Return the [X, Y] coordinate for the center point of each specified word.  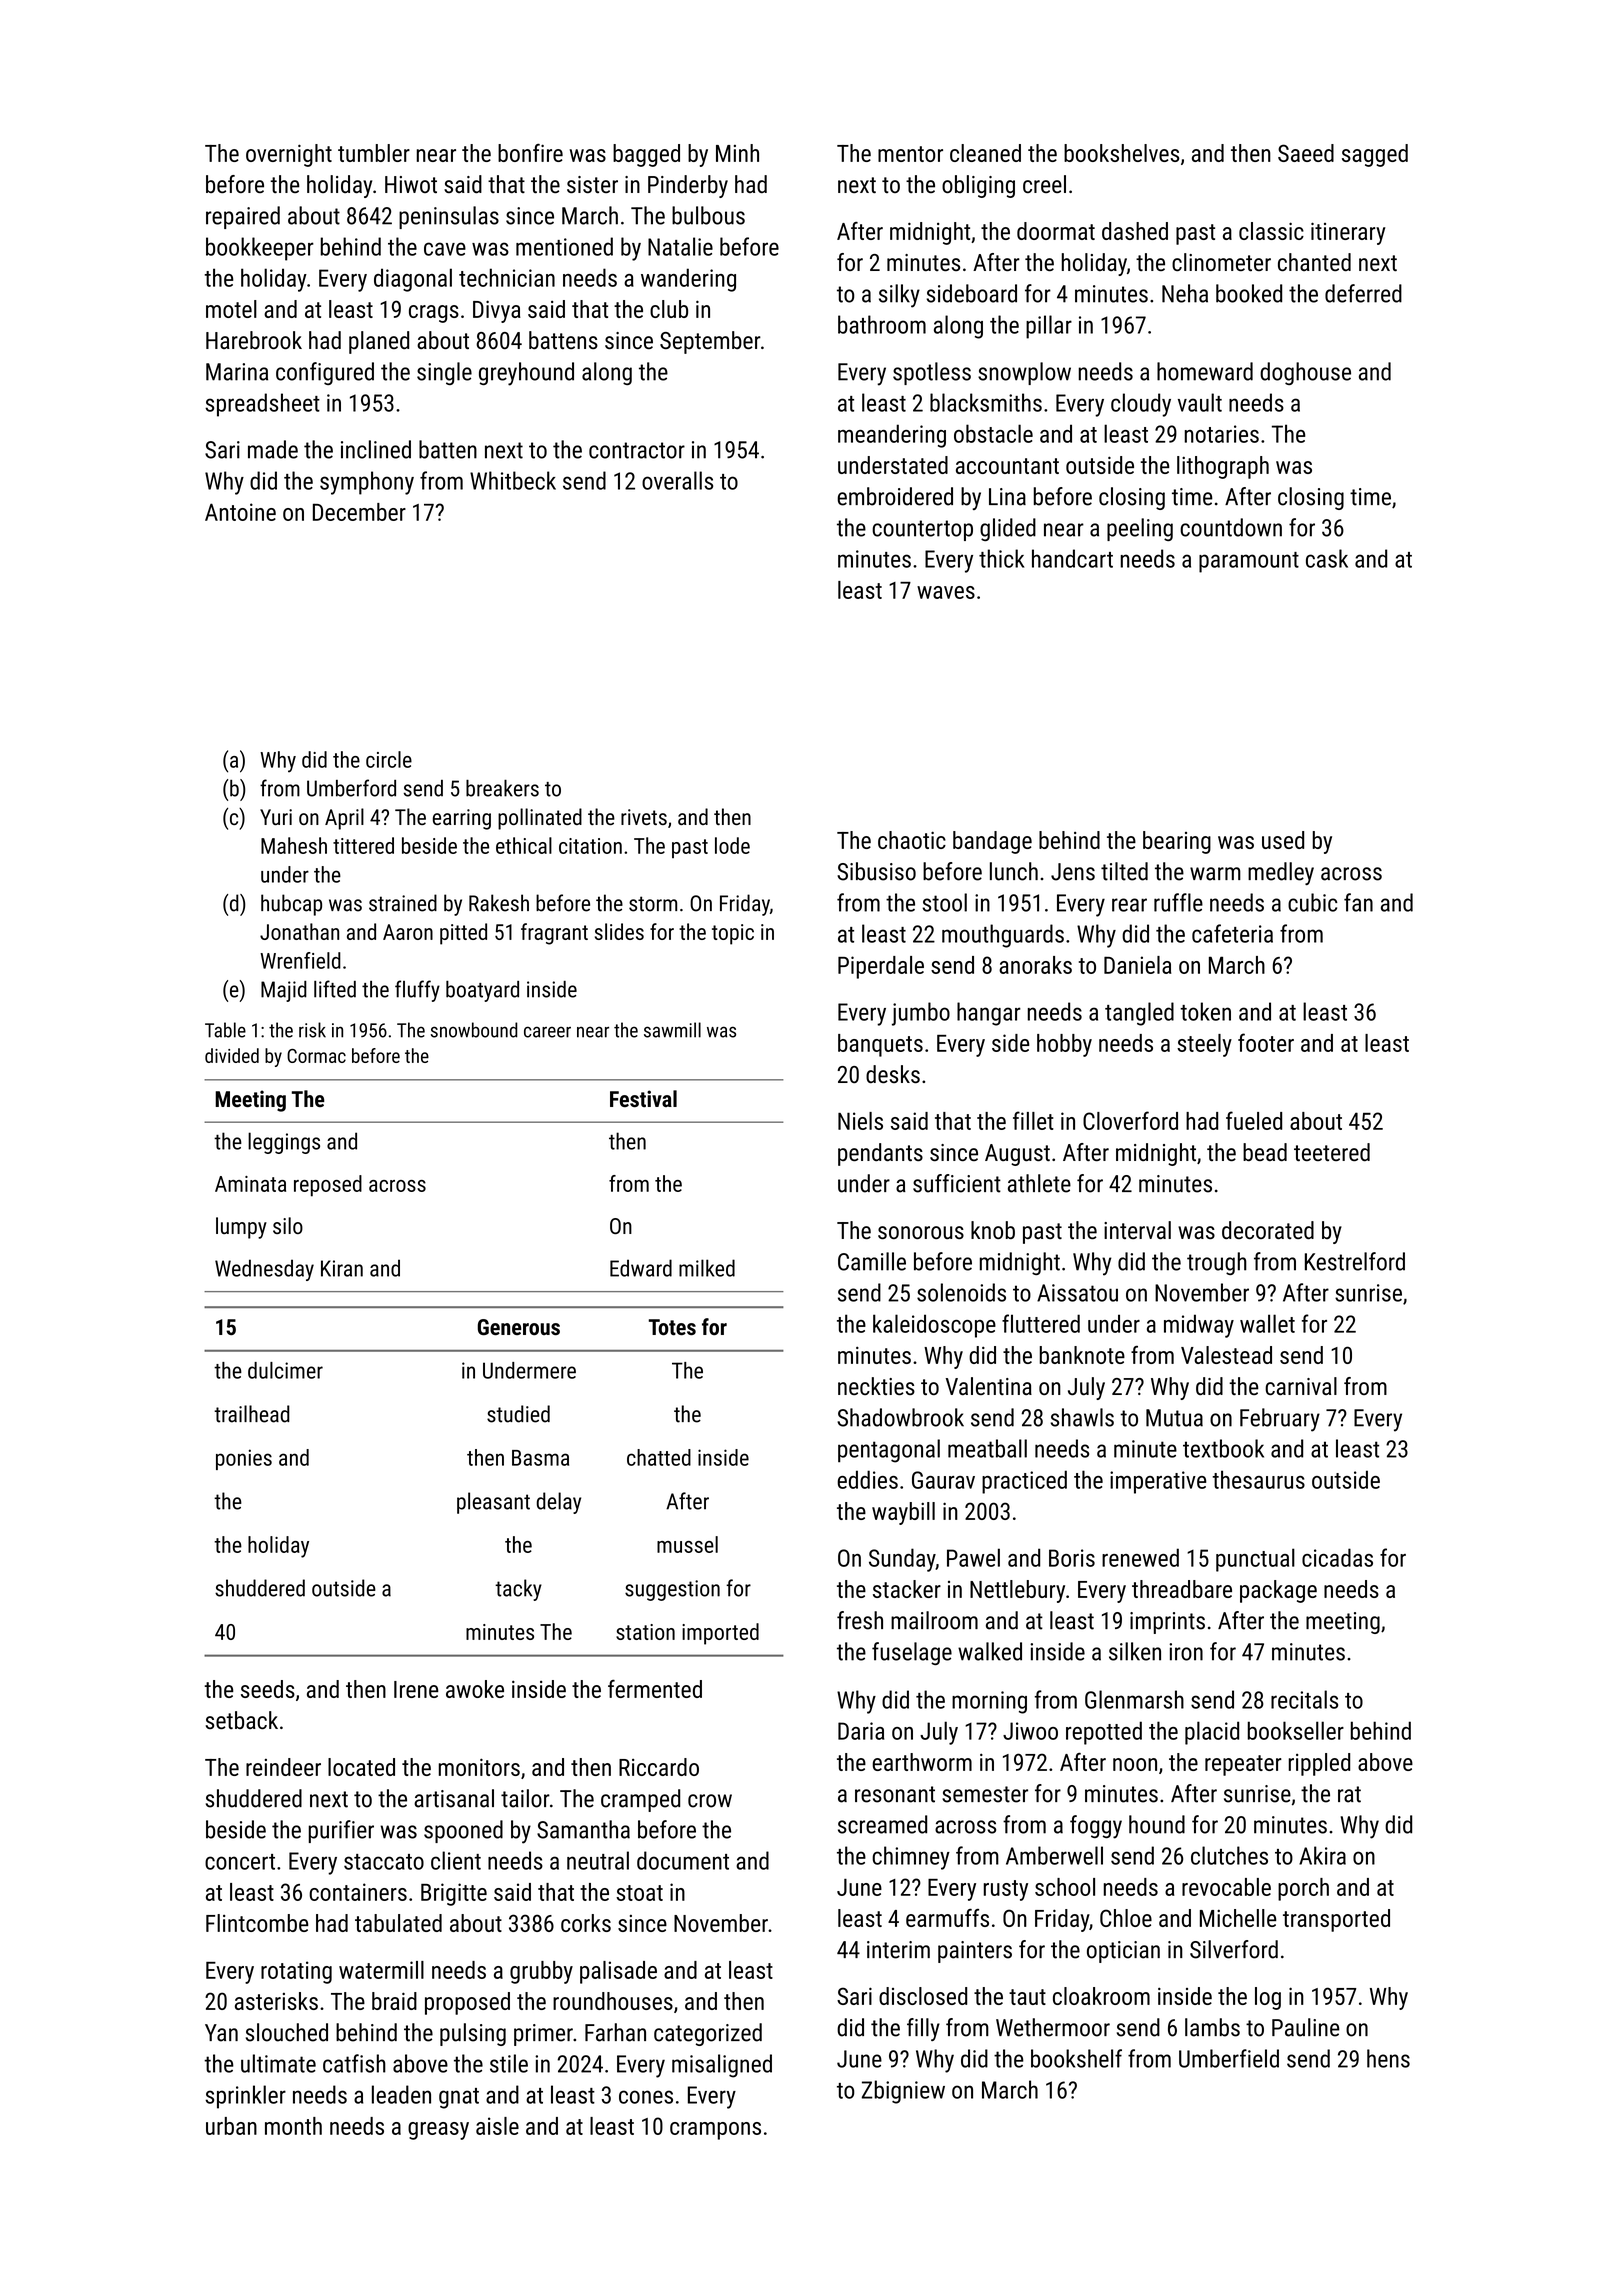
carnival [1301, 1386]
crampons [715, 2131]
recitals [1304, 1699]
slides [619, 931]
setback [242, 1720]
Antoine [240, 512]
